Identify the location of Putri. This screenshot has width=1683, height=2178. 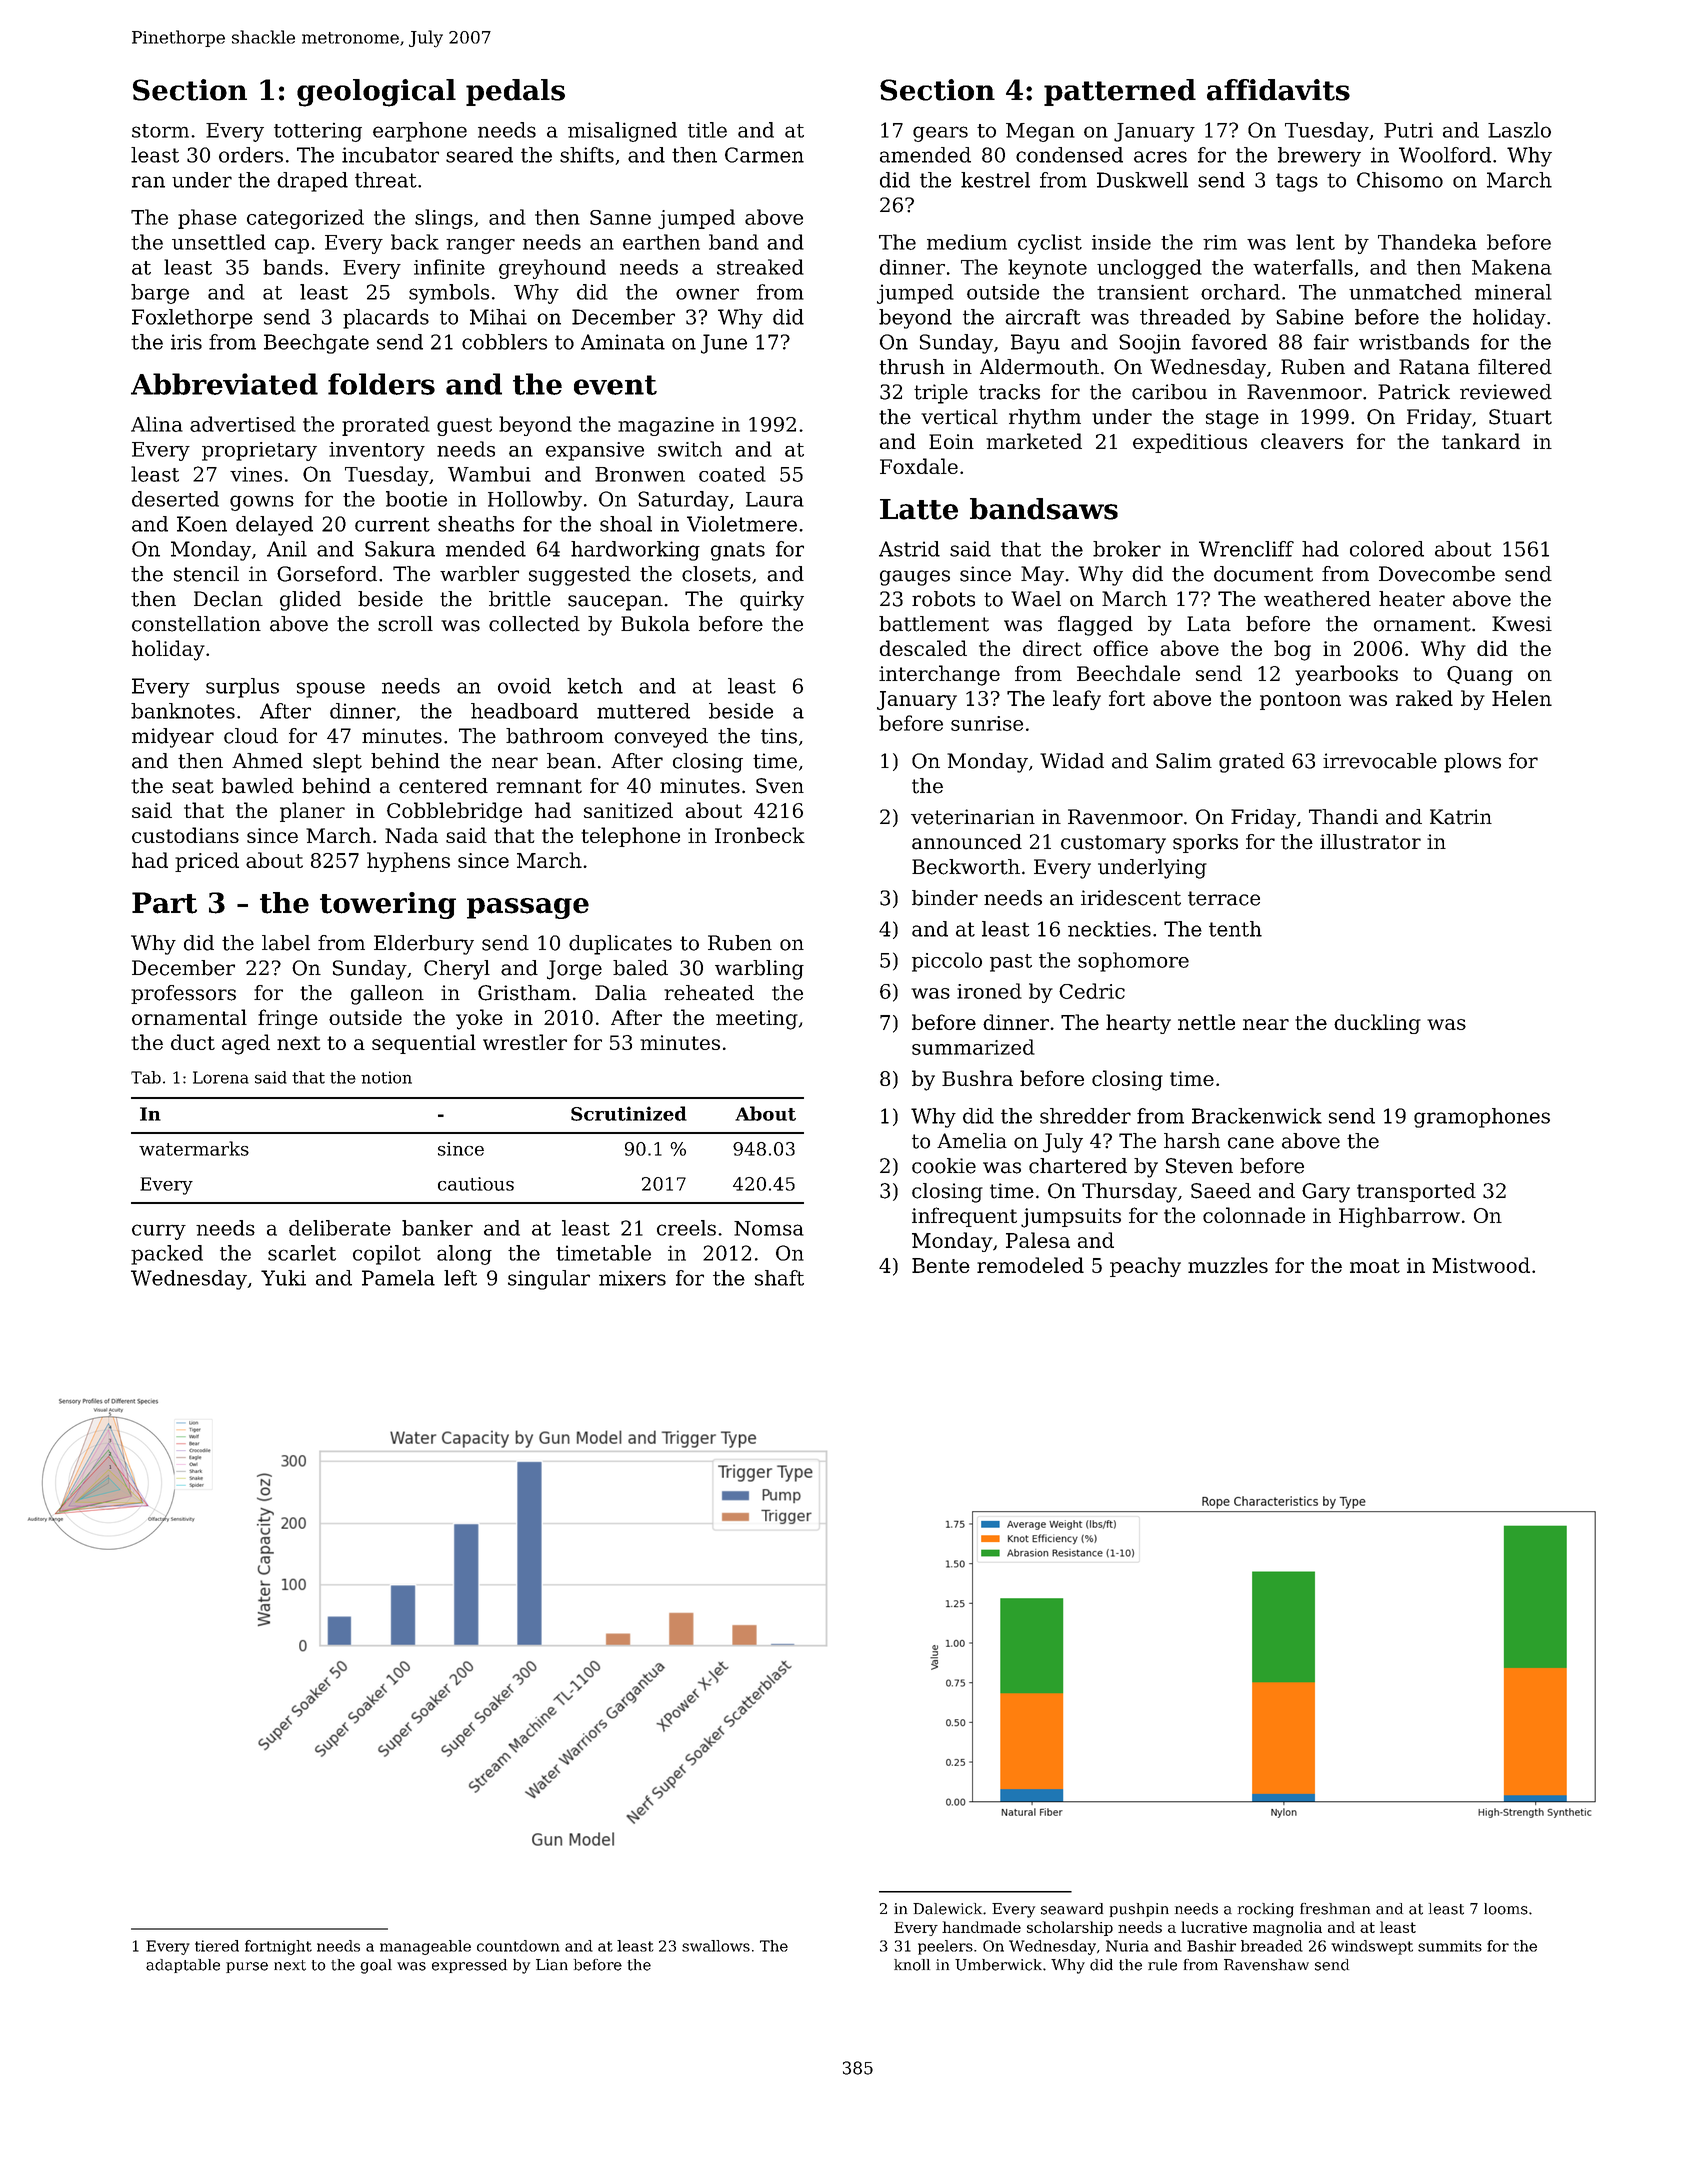
(1408, 130).
